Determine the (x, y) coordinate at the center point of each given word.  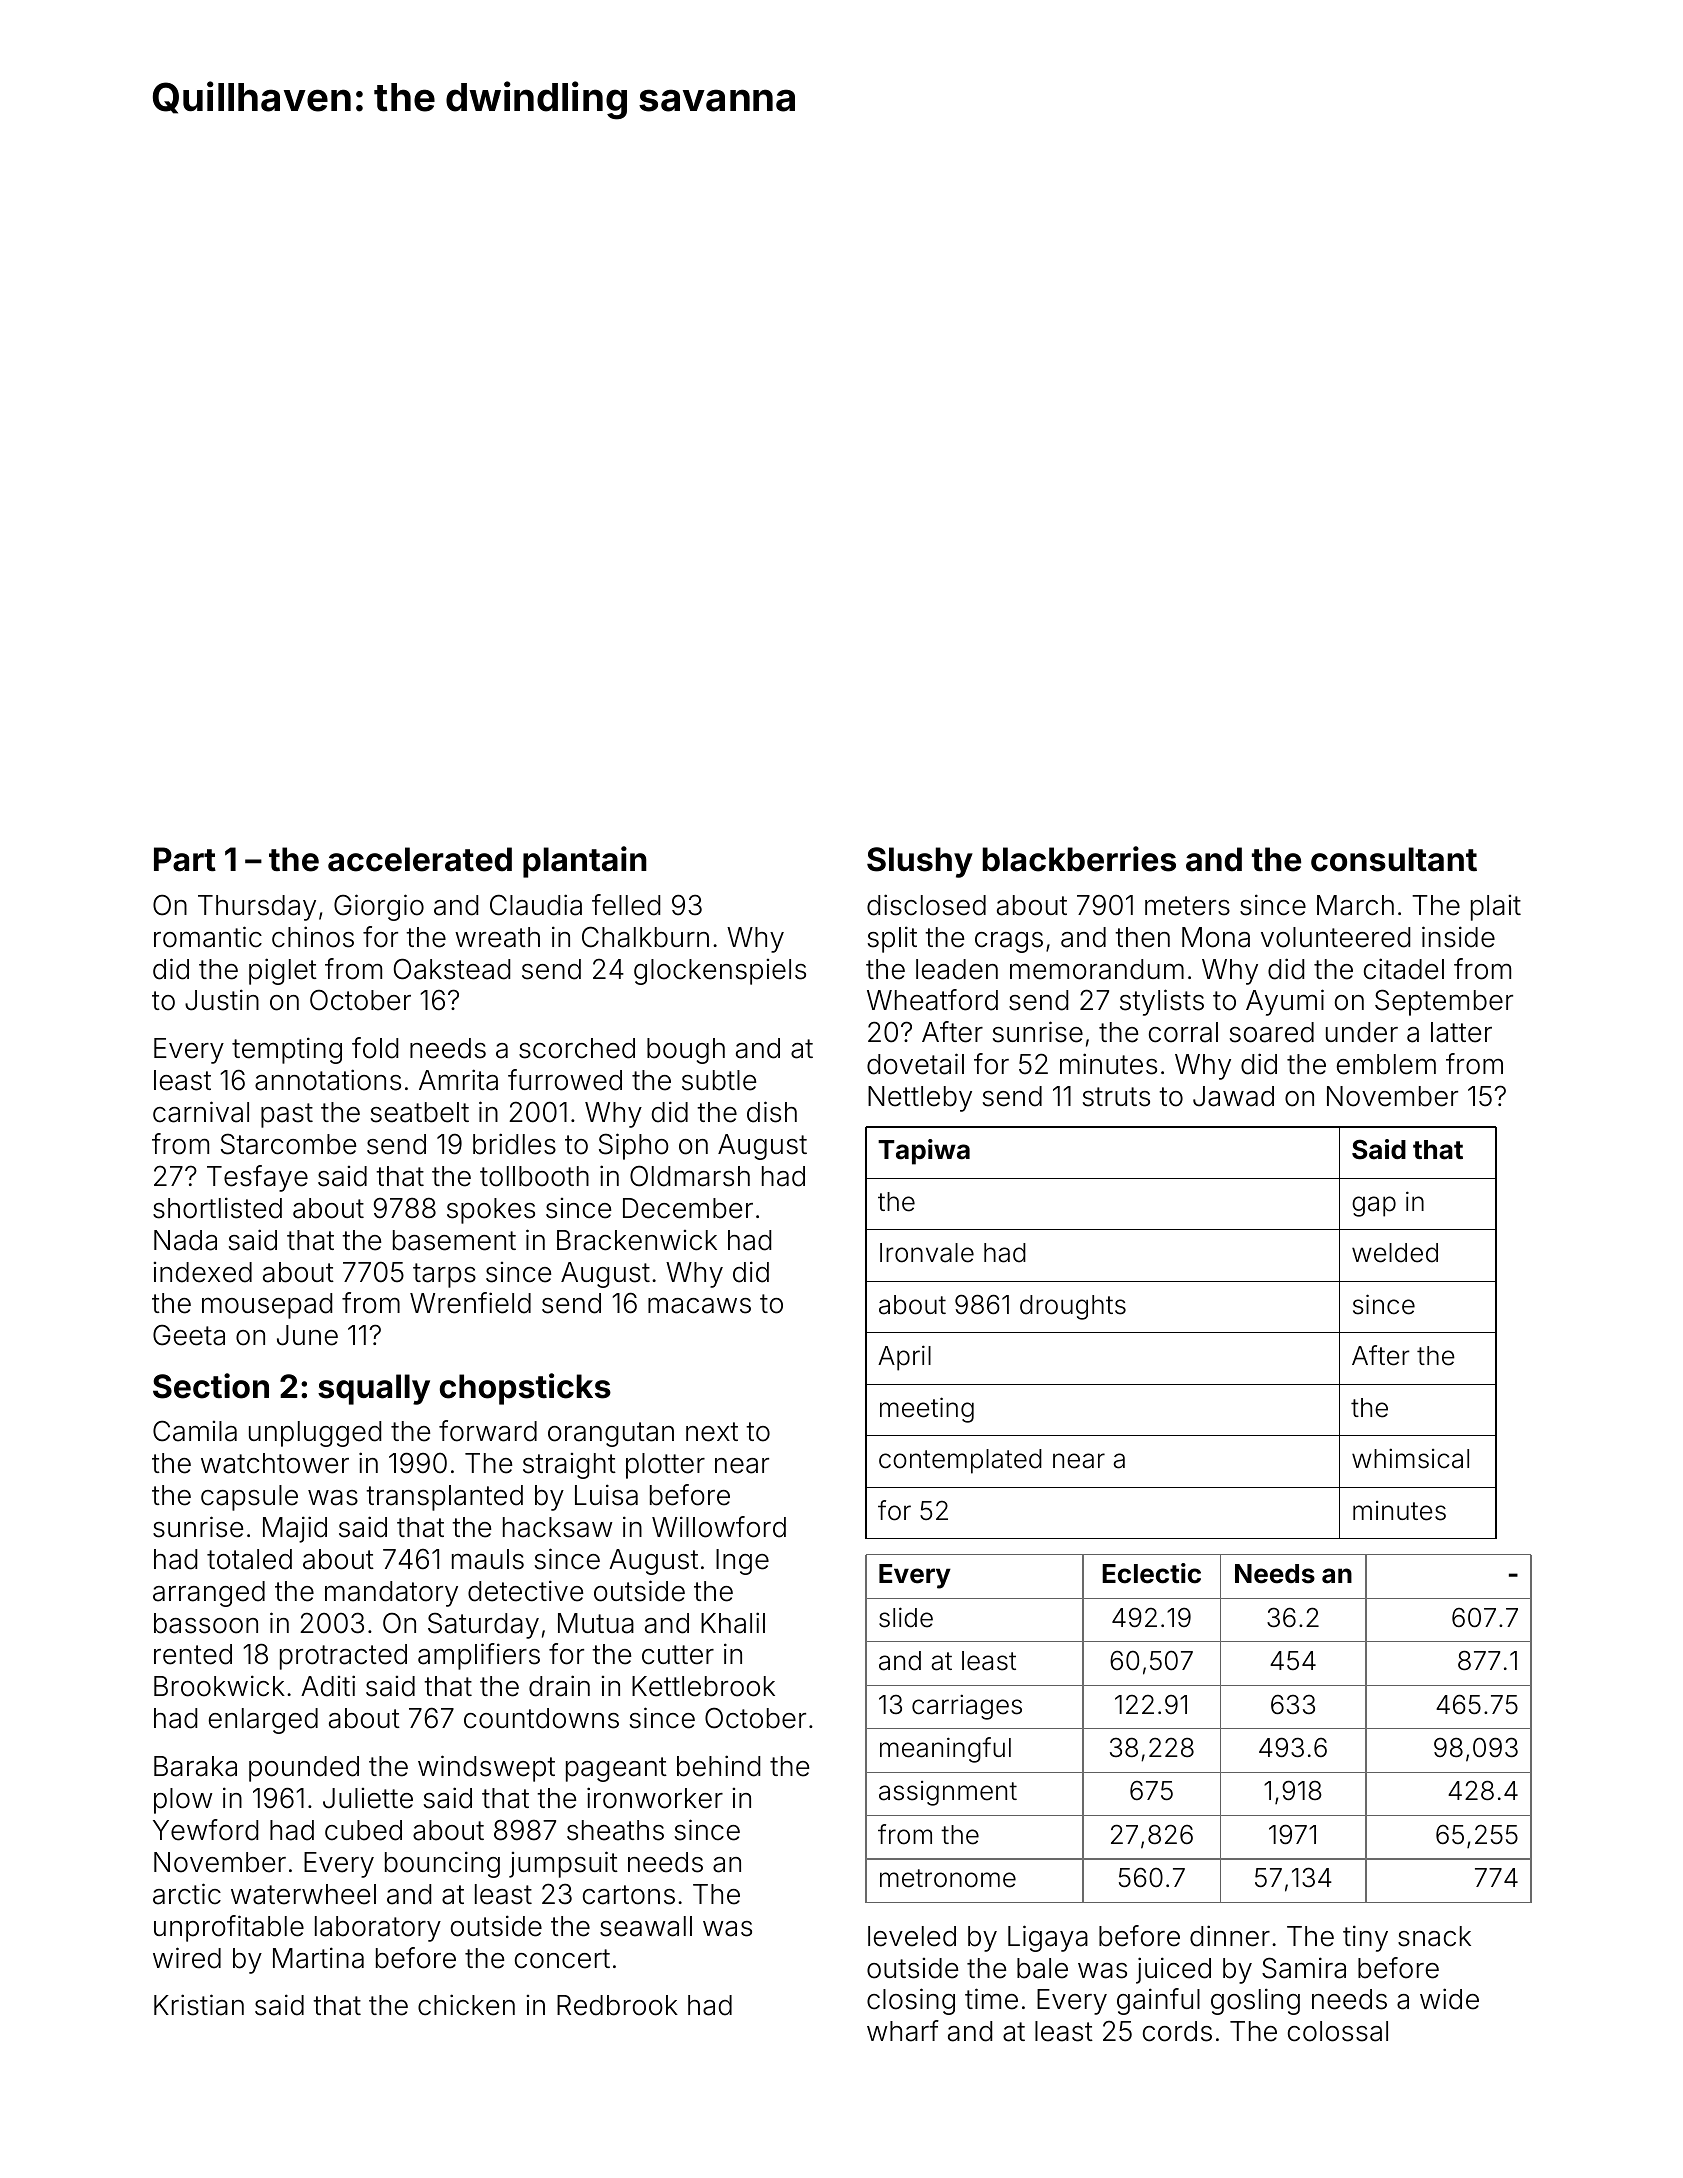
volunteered (1335, 937)
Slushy (920, 862)
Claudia (536, 905)
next (712, 1432)
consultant (1394, 859)
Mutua (596, 1623)
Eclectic (1151, 1573)
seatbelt (420, 1112)
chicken (466, 2005)
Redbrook (617, 2005)
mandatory (391, 1594)
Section (211, 1386)
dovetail (915, 1064)
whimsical (1410, 1458)
